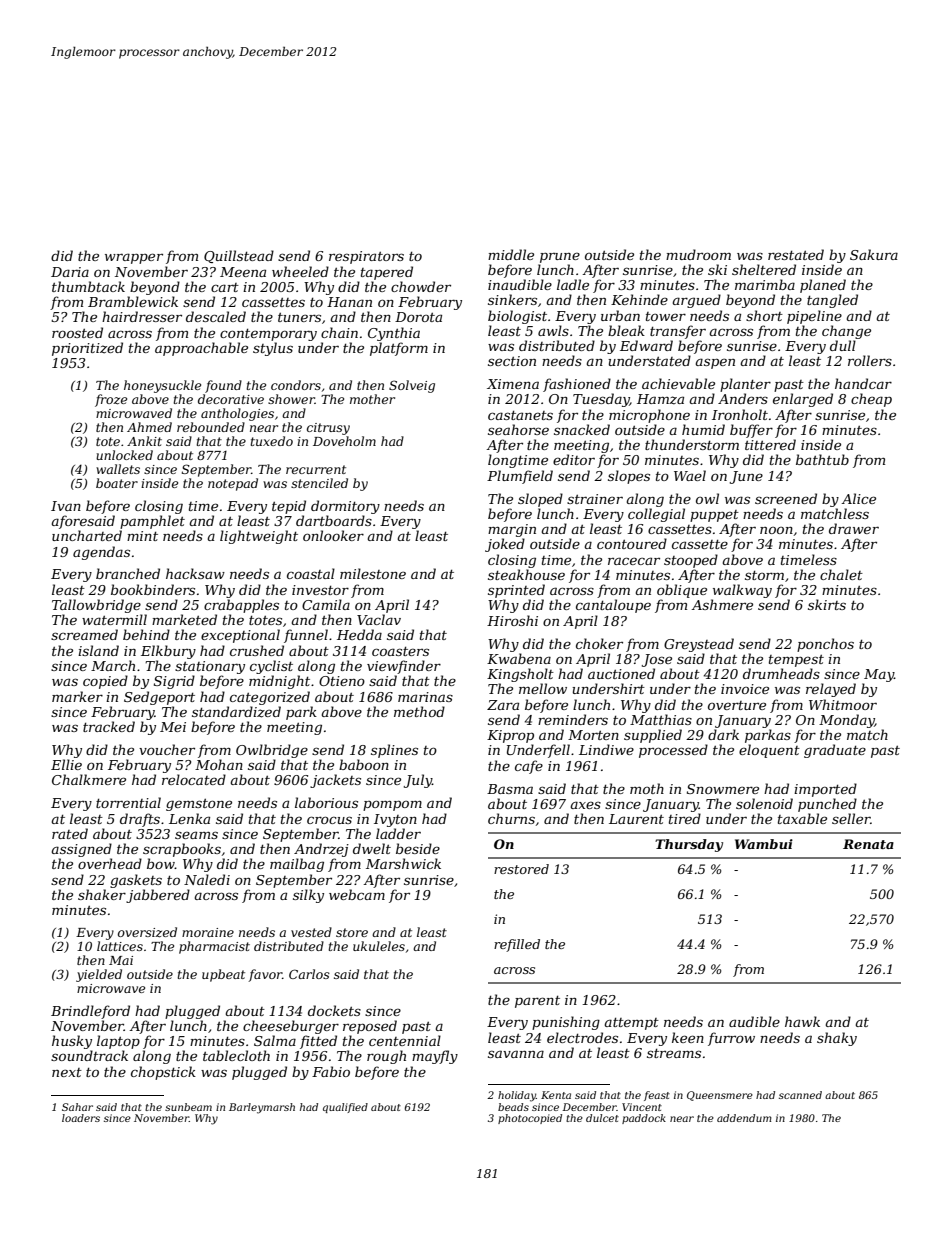 This image has width=952, height=1233. Describe the element at coordinates (216, 316) in the image. I see `descaled` at that location.
